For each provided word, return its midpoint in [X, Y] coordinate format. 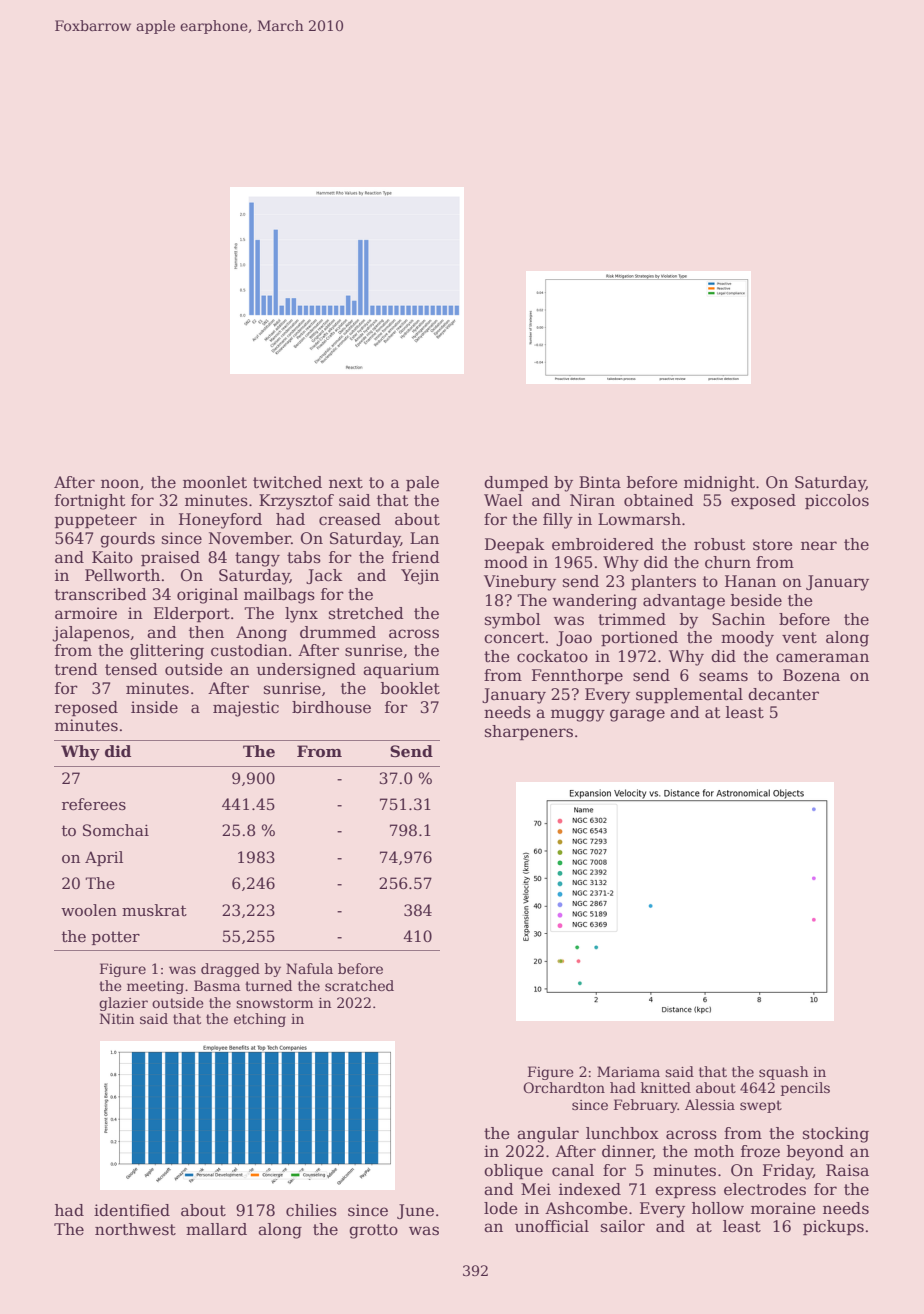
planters [663, 582]
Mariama [628, 1071]
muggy [578, 715]
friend [416, 557]
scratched [359, 985]
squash [783, 1073]
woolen [89, 910]
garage [637, 715]
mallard [216, 1229]
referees [94, 804]
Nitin [117, 1018]
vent [799, 638]
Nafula [309, 968]
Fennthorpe [577, 676]
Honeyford [220, 521]
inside [154, 707]
